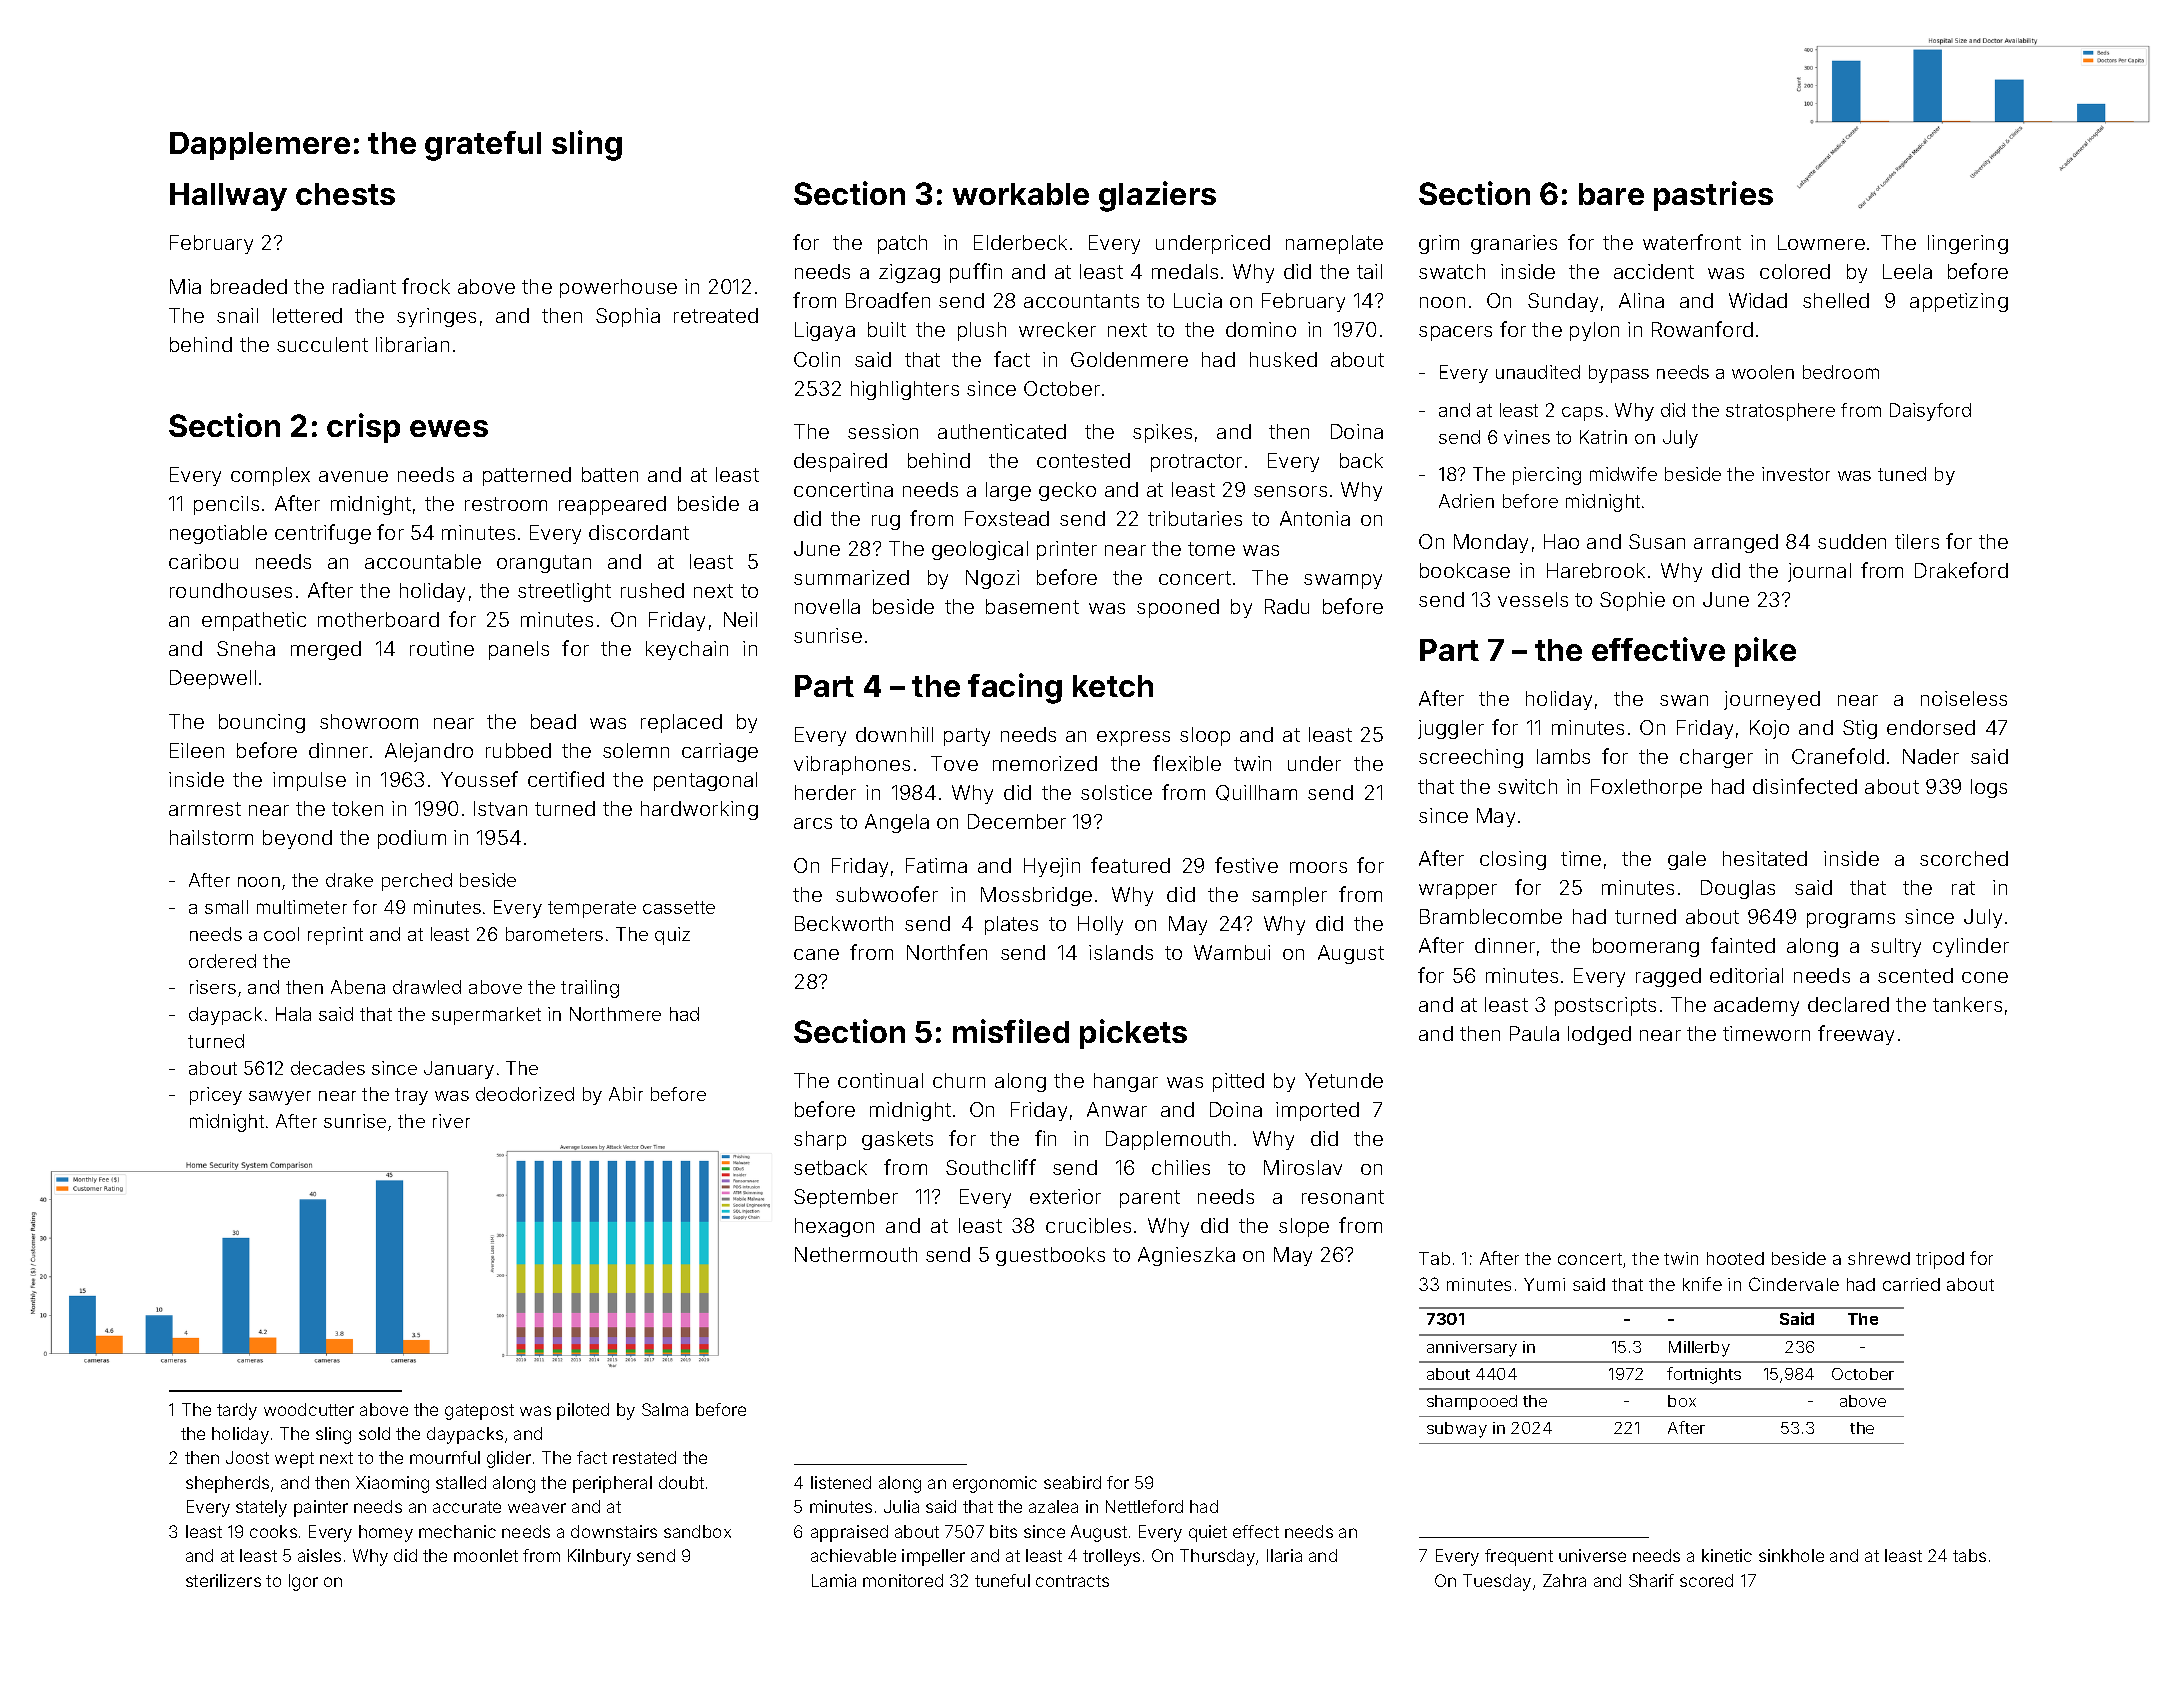 The image size is (2178, 1683). What do you see at coordinates (1611, 194) in the page?
I see `bare` at bounding box center [1611, 194].
